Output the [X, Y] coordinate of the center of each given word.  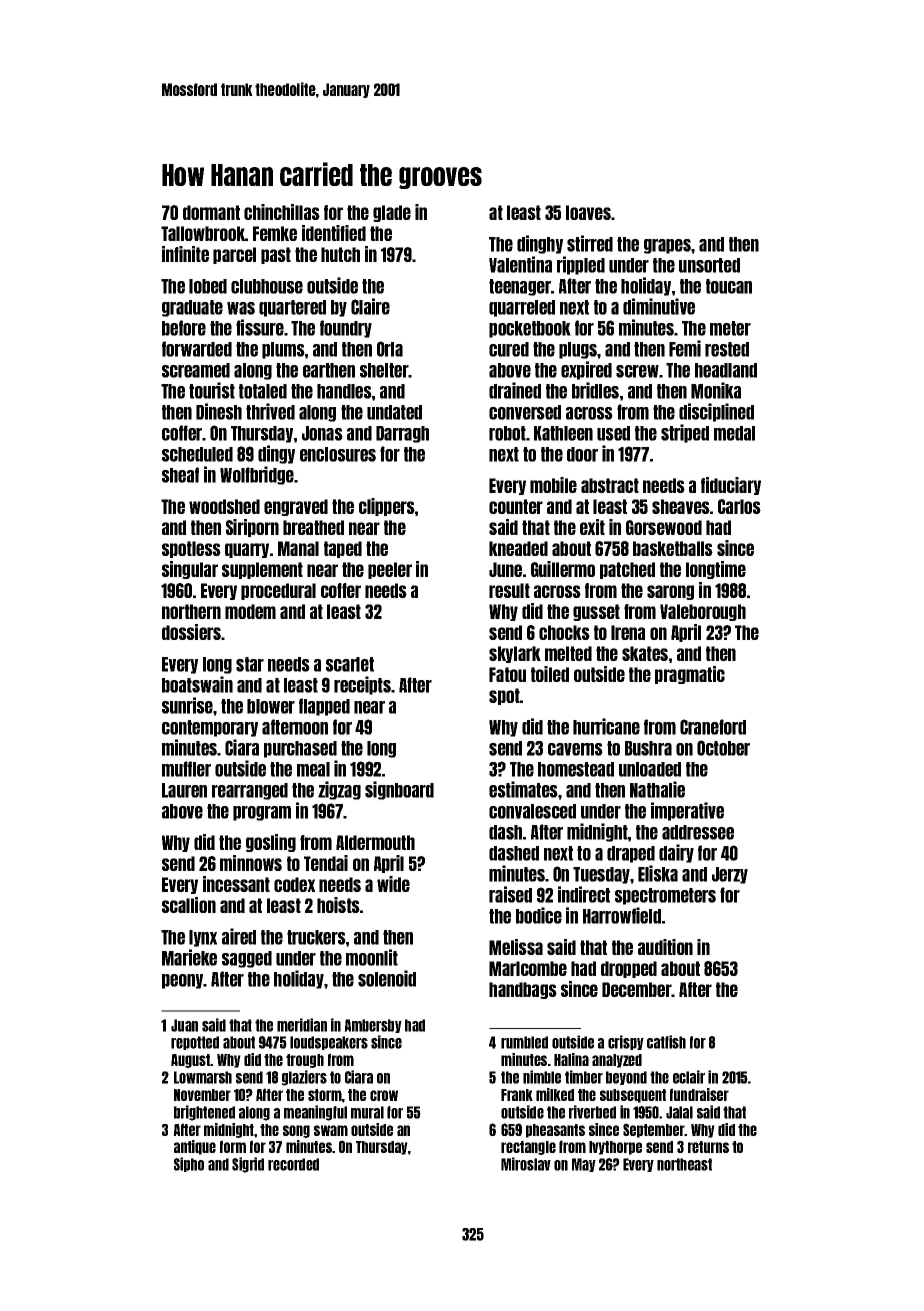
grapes [667, 246]
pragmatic [690, 675]
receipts [362, 685]
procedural [278, 591]
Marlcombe [528, 968]
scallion [189, 905]
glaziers [304, 1078]
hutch [340, 254]
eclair [689, 1077]
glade [392, 213]
